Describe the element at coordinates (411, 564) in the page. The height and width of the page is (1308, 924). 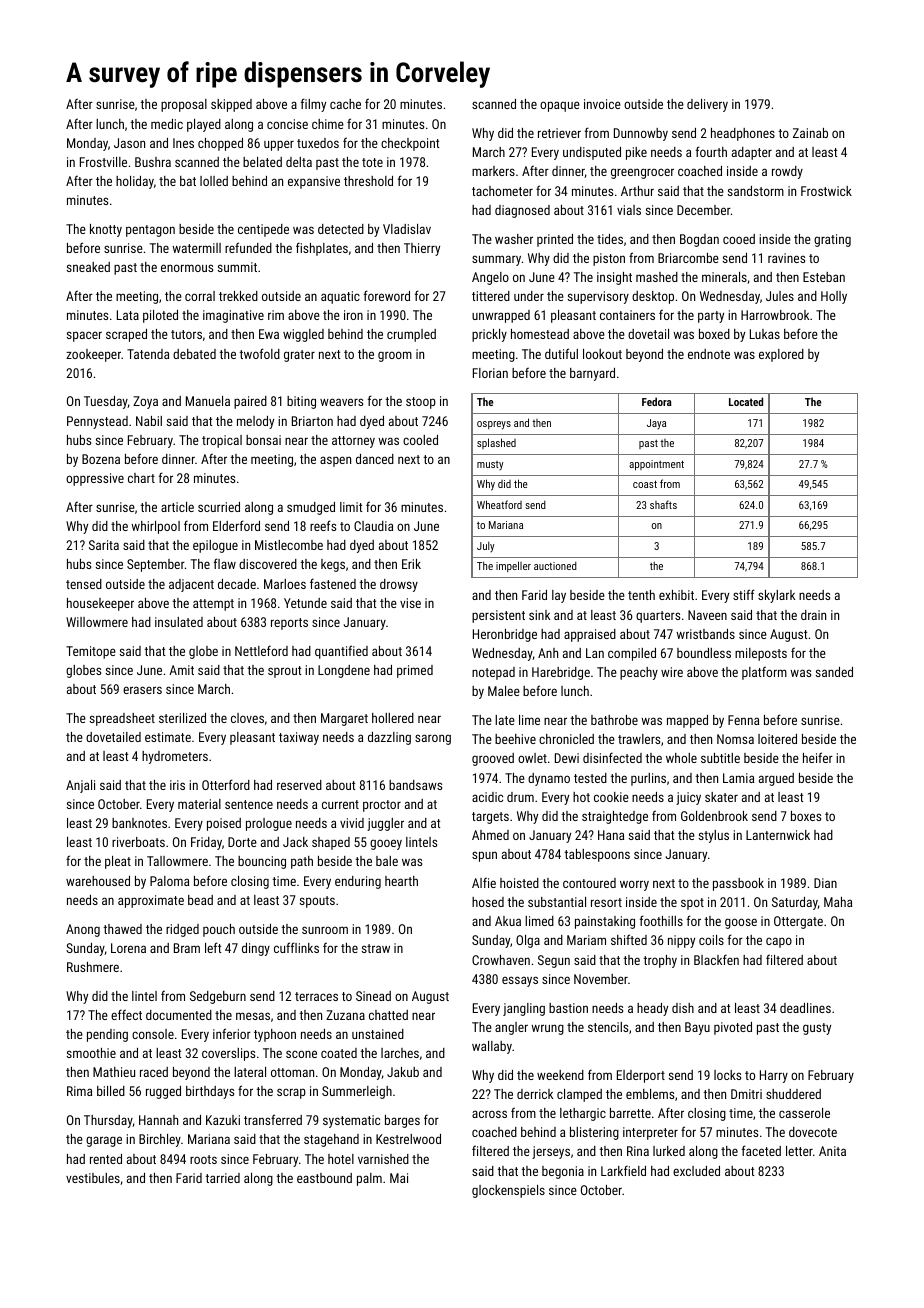
I see `Erik` at that location.
